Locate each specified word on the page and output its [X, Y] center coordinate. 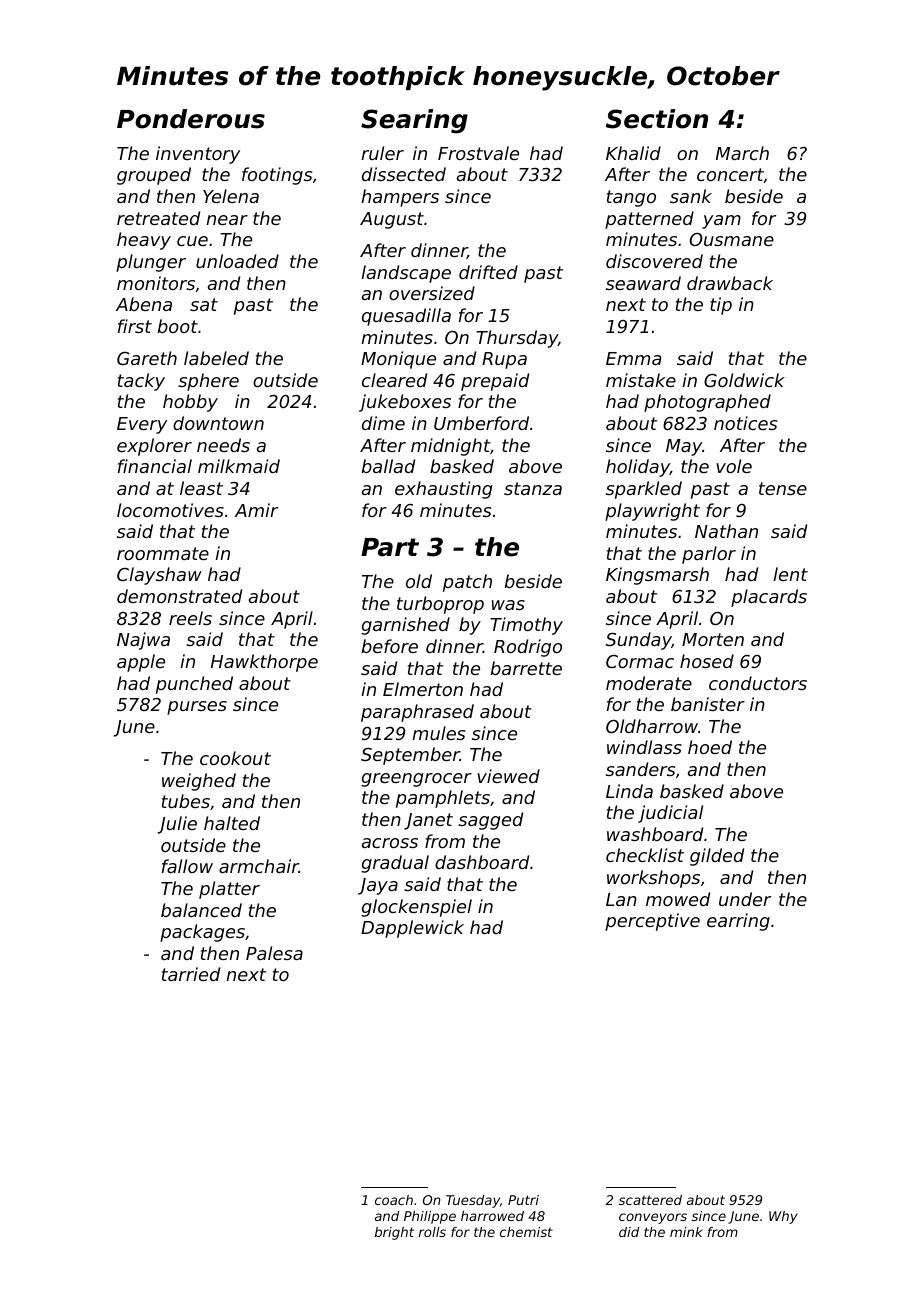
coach [394, 1200]
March [742, 153]
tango [631, 198]
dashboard [482, 862]
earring [738, 922]
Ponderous [191, 119]
